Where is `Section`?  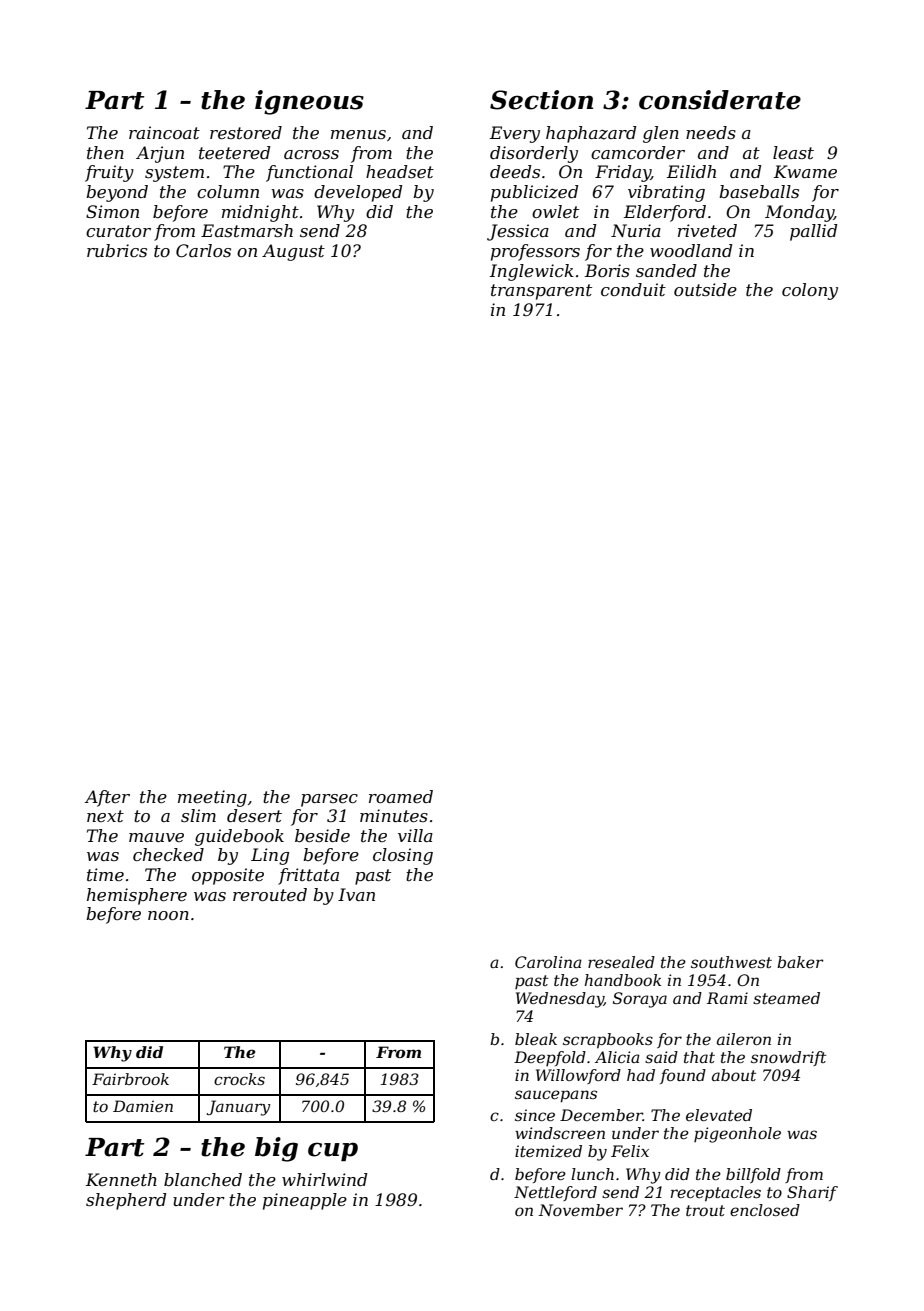
Section is located at coordinates (541, 100).
